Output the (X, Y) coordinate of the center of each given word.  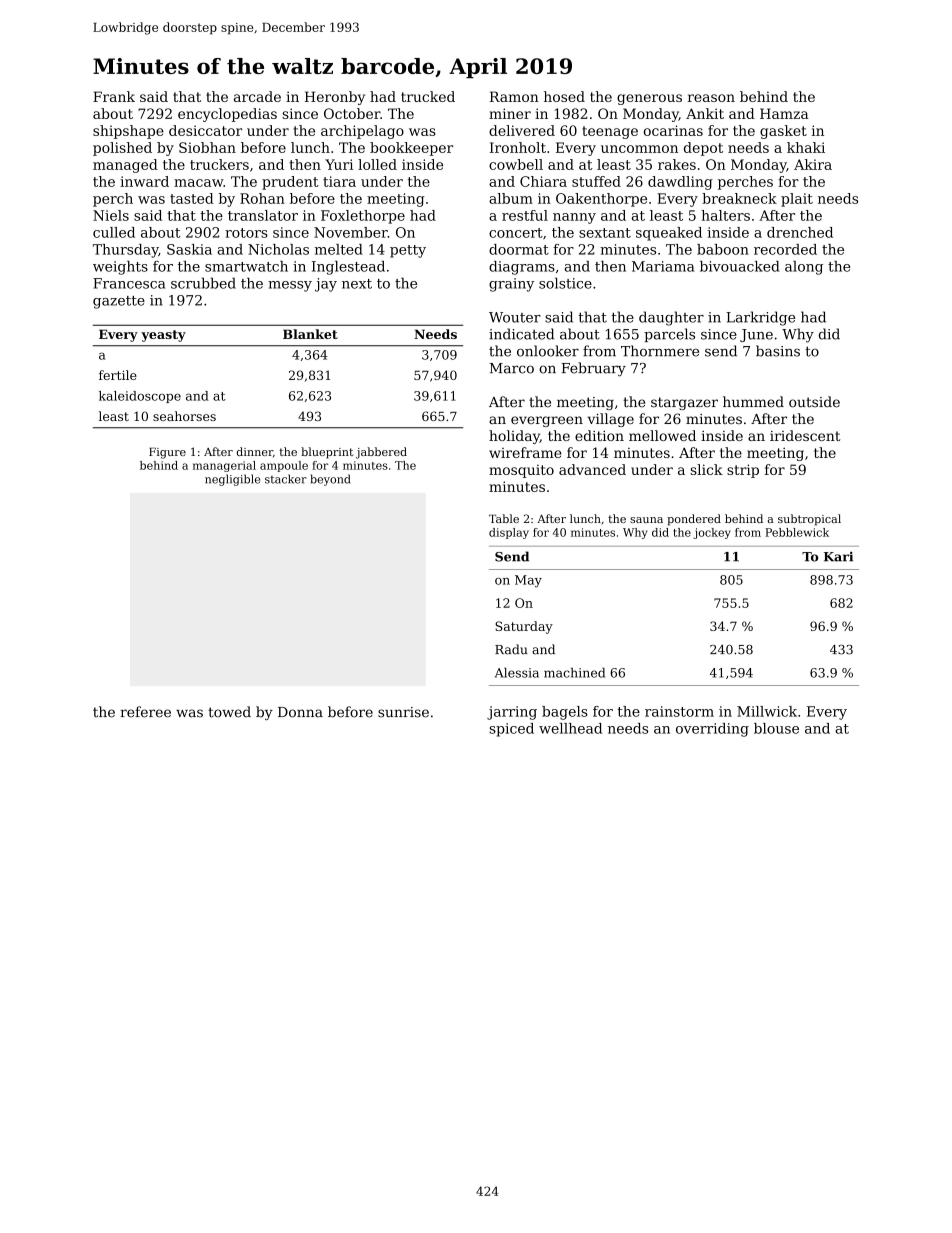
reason (711, 98)
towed (229, 712)
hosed (564, 96)
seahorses (184, 416)
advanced (592, 469)
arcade (257, 96)
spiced (511, 730)
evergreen (547, 421)
